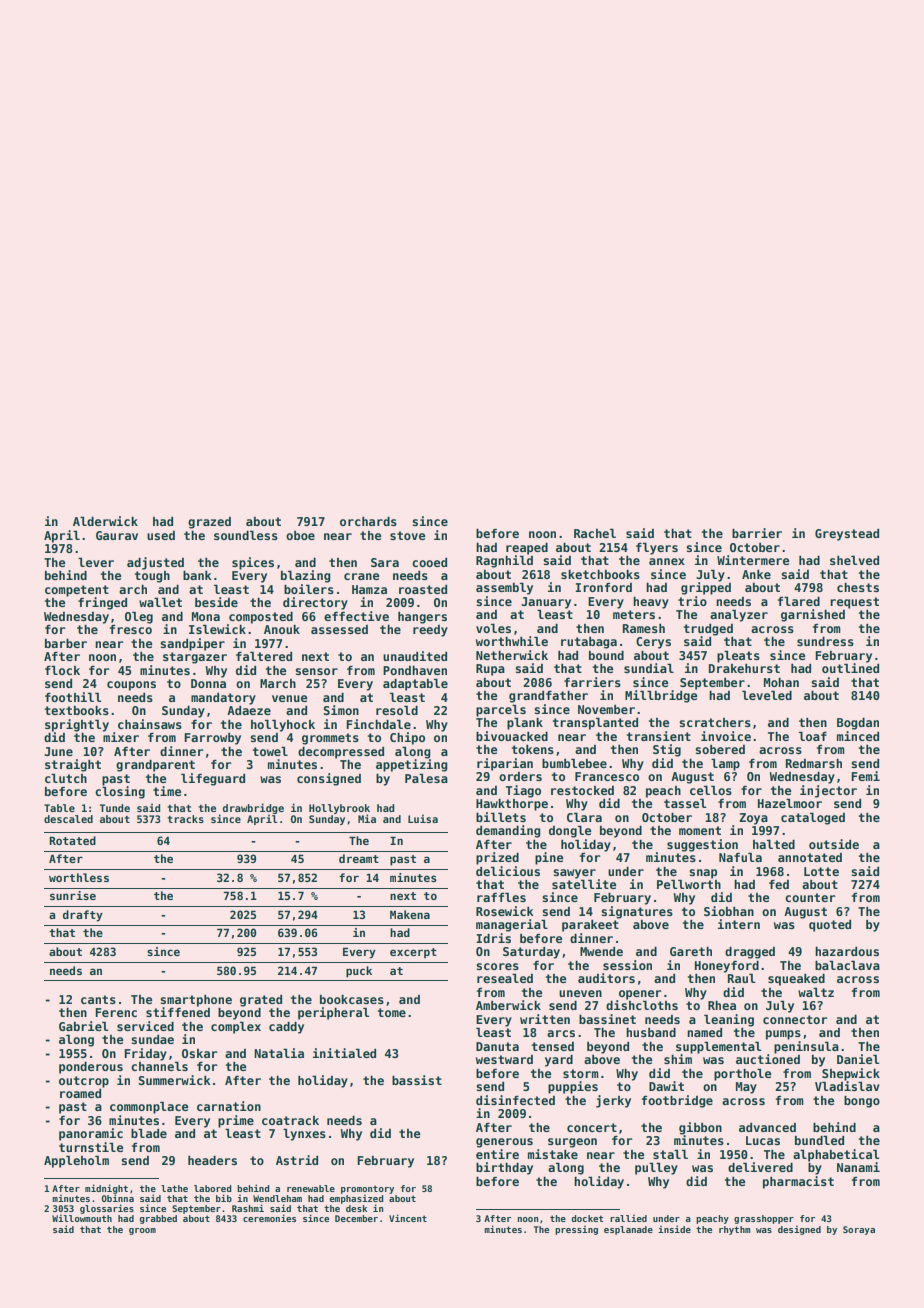  What do you see at coordinates (76, 1161) in the screenshot?
I see `Appleholm` at bounding box center [76, 1161].
